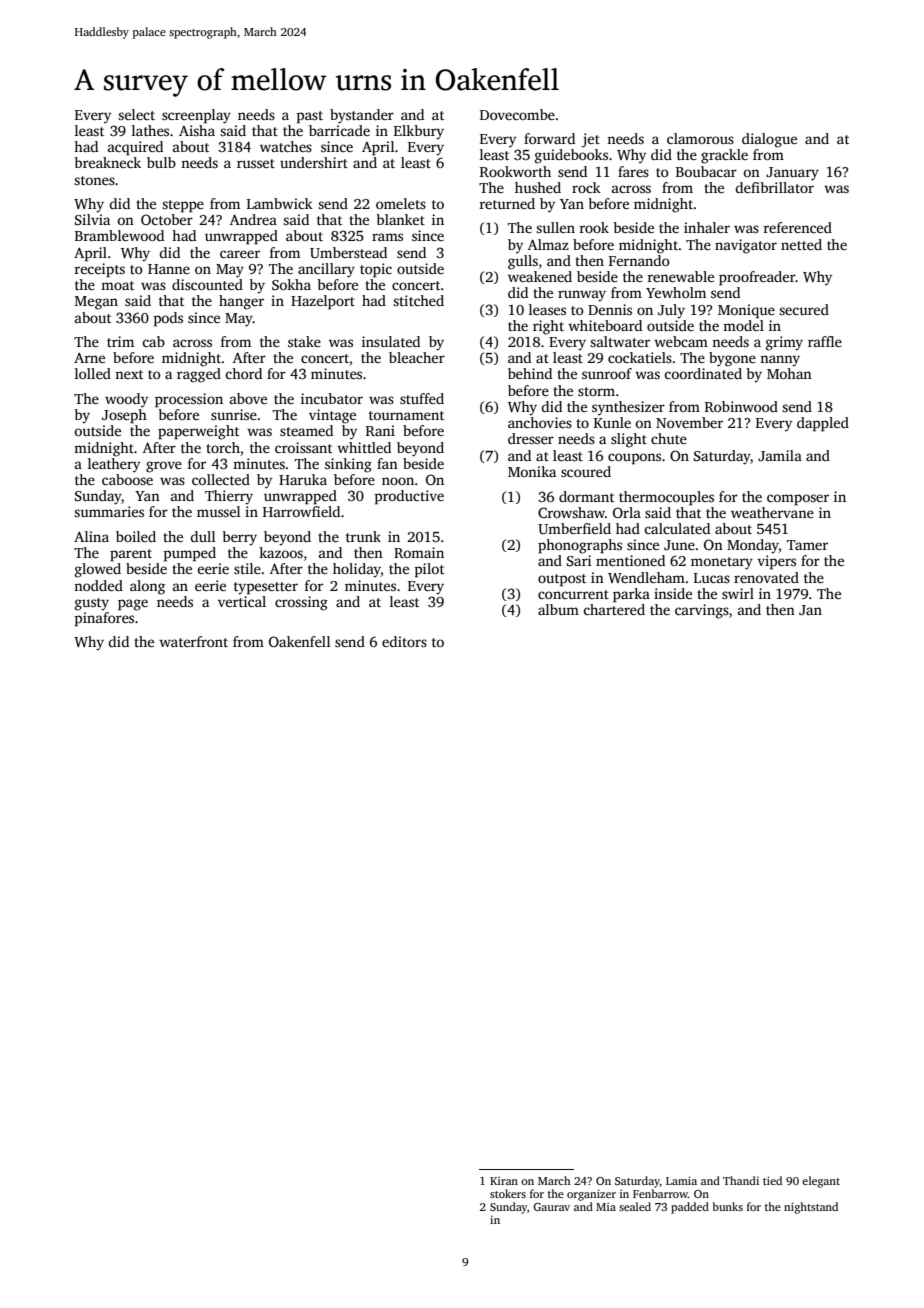 Image resolution: width=924 pixels, height=1308 pixels. I want to click on pinafores, so click(104, 619).
